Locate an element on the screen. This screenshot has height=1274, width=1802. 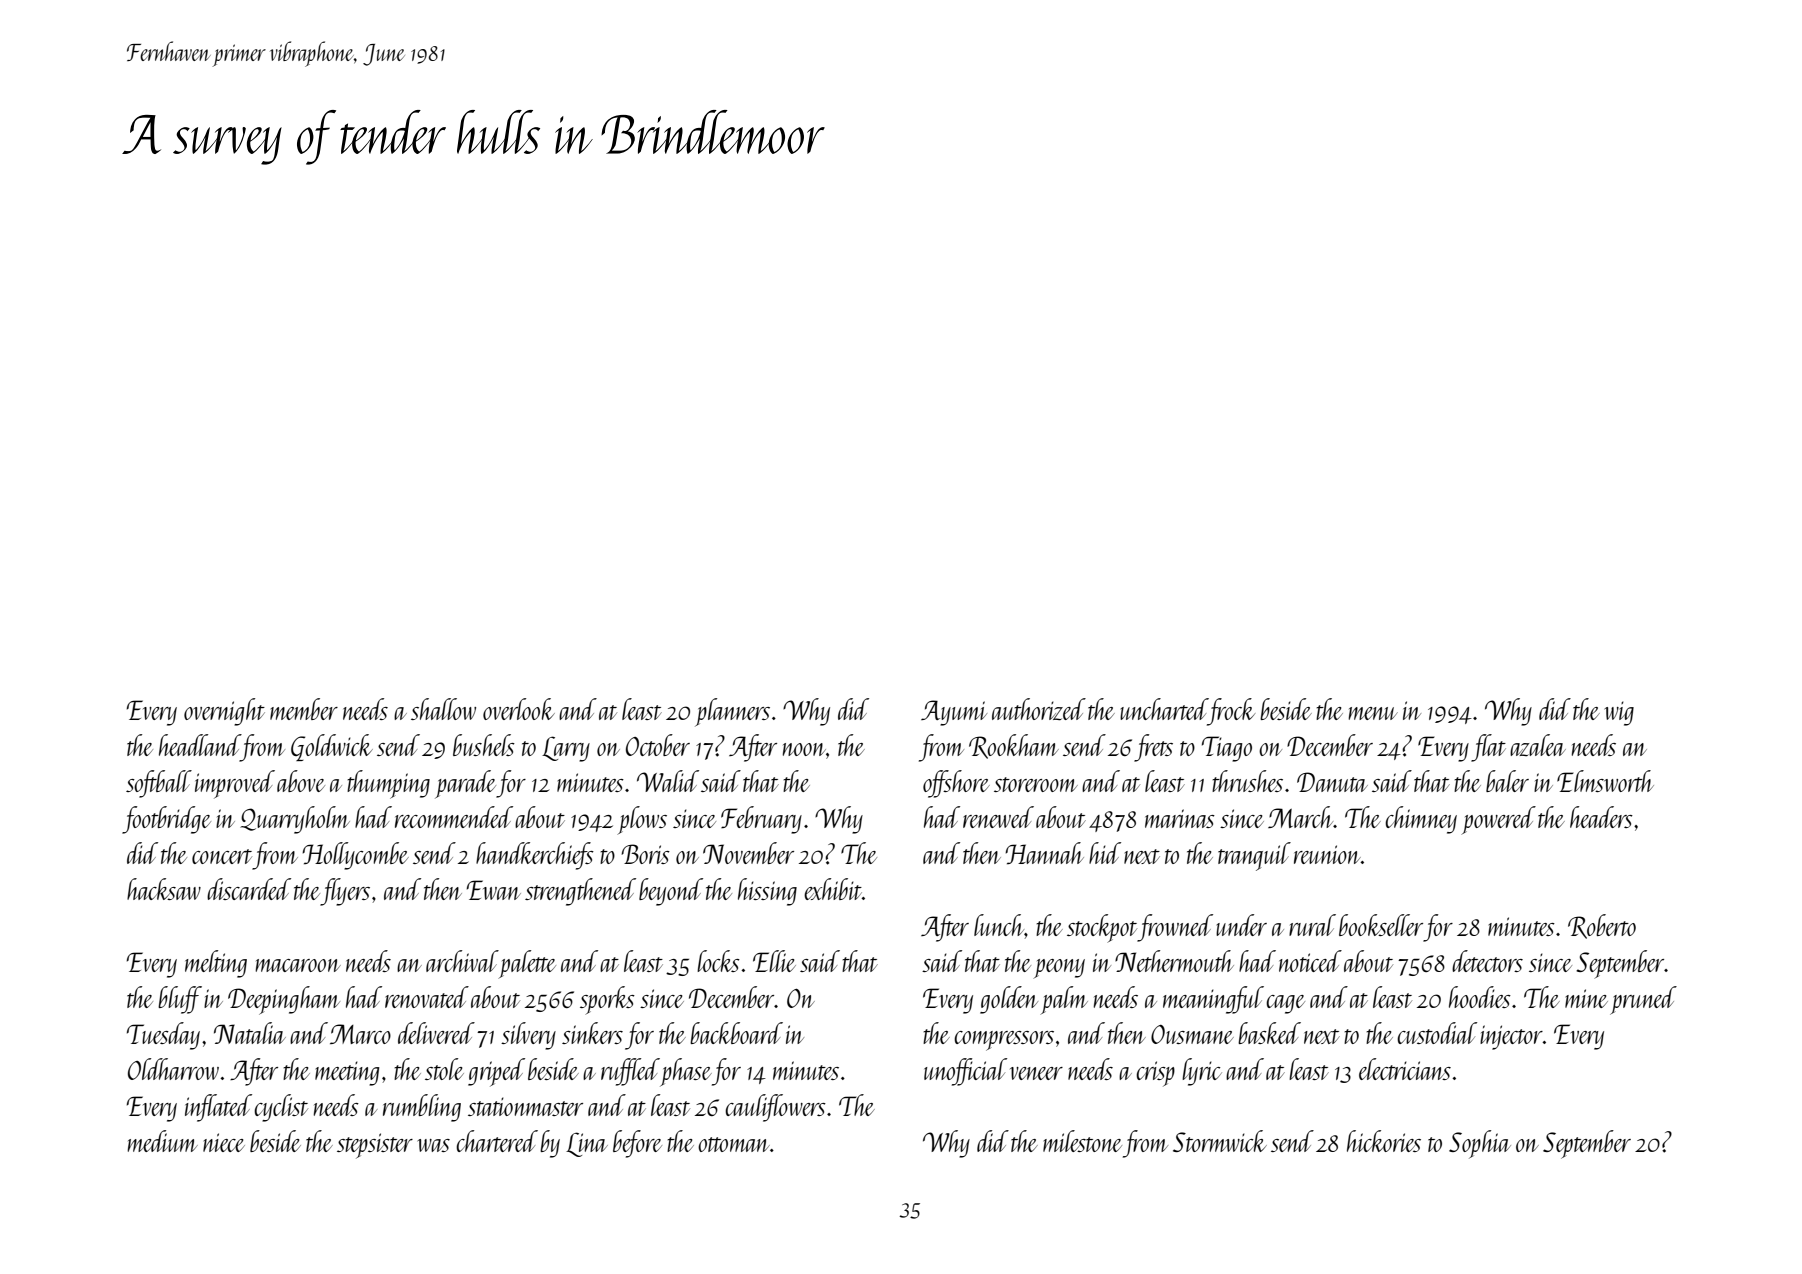
authorized is located at coordinates (1039, 709).
